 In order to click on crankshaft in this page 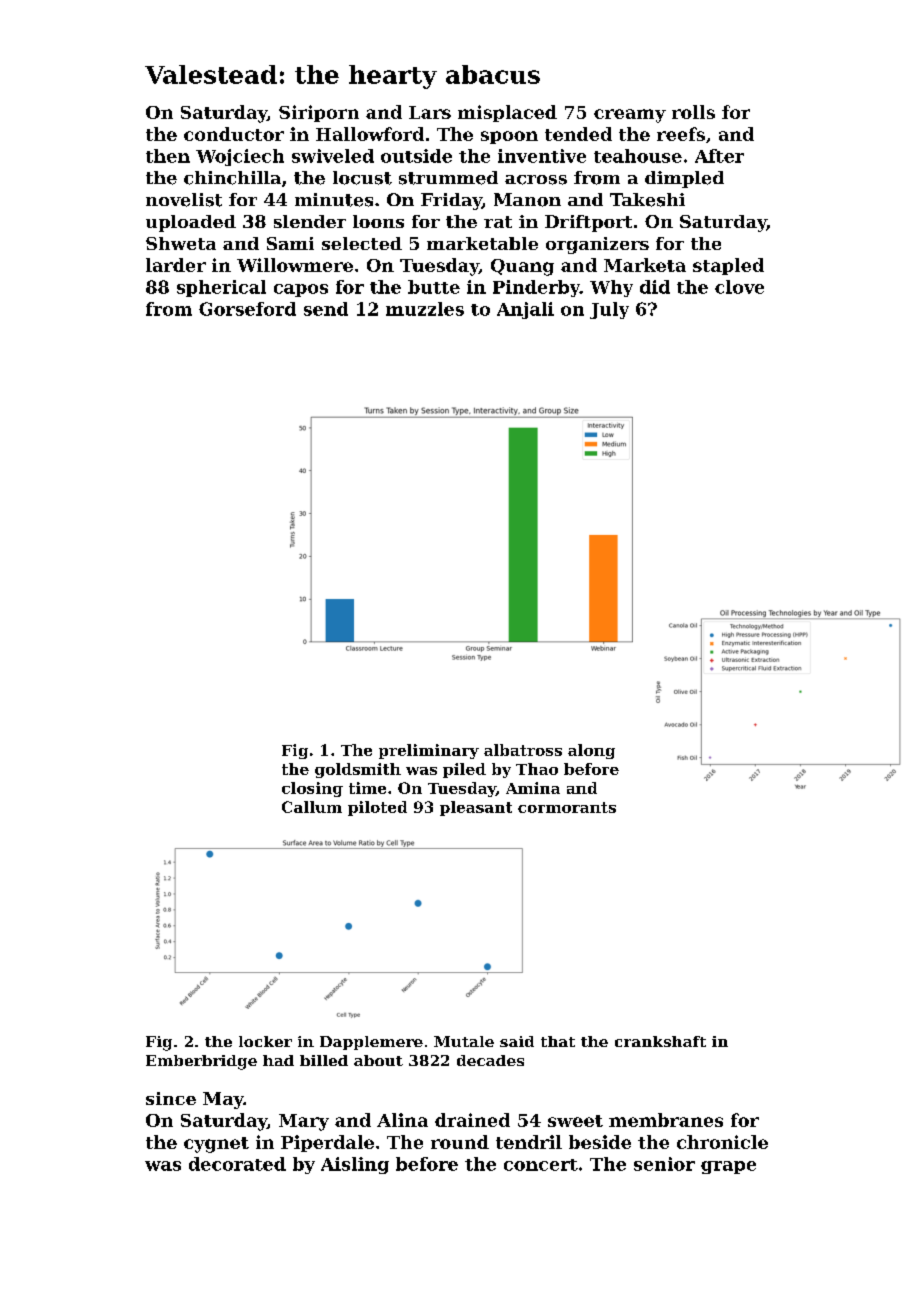, I will do `click(660, 1041)`.
